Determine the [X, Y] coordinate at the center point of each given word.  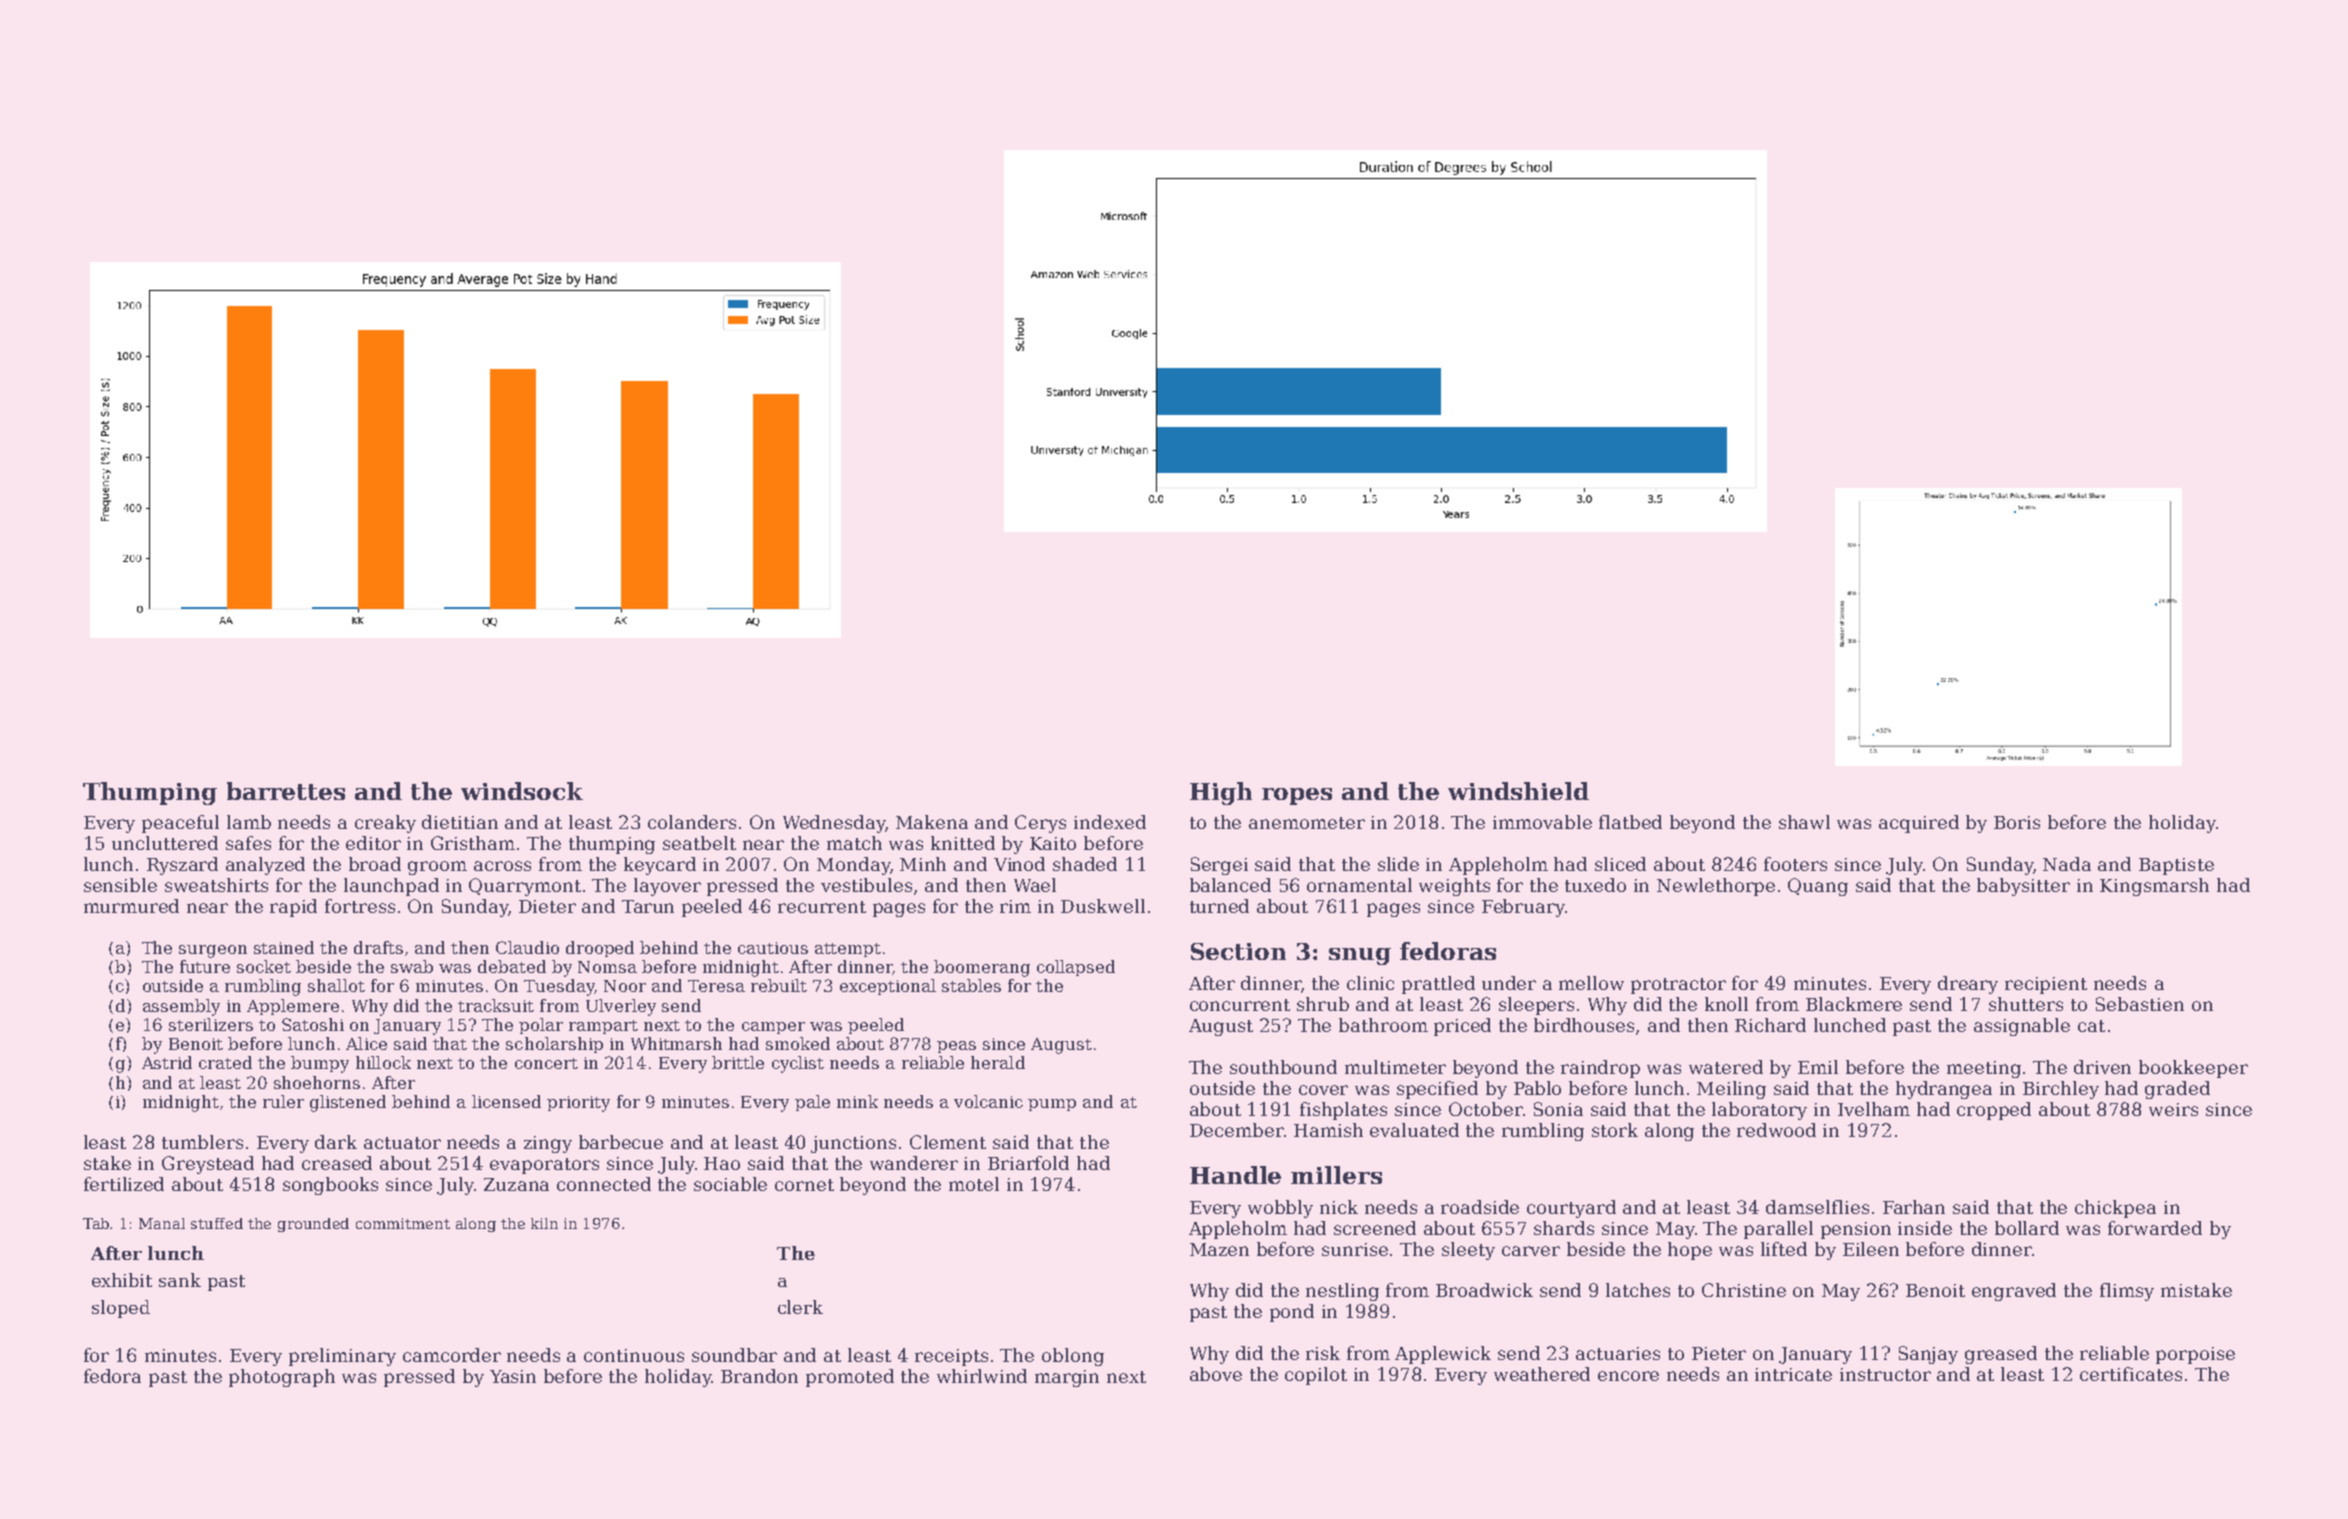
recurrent [822, 907]
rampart [603, 1027]
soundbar [734, 1355]
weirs [2173, 1109]
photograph [282, 1378]
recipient [2046, 985]
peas [956, 1047]
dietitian [460, 822]
